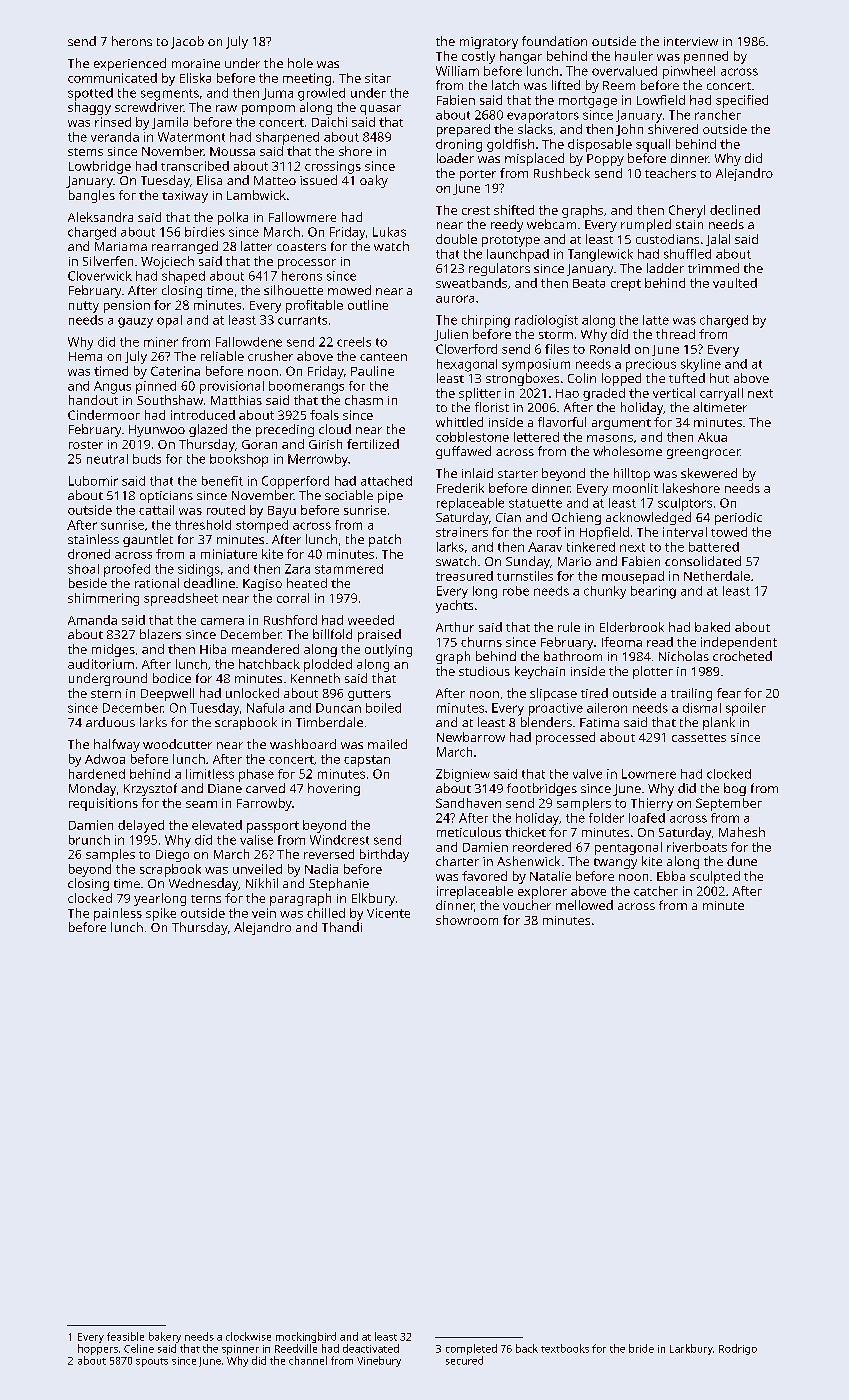  Describe the element at coordinates (161, 914) in the screenshot. I see `spike` at that location.
